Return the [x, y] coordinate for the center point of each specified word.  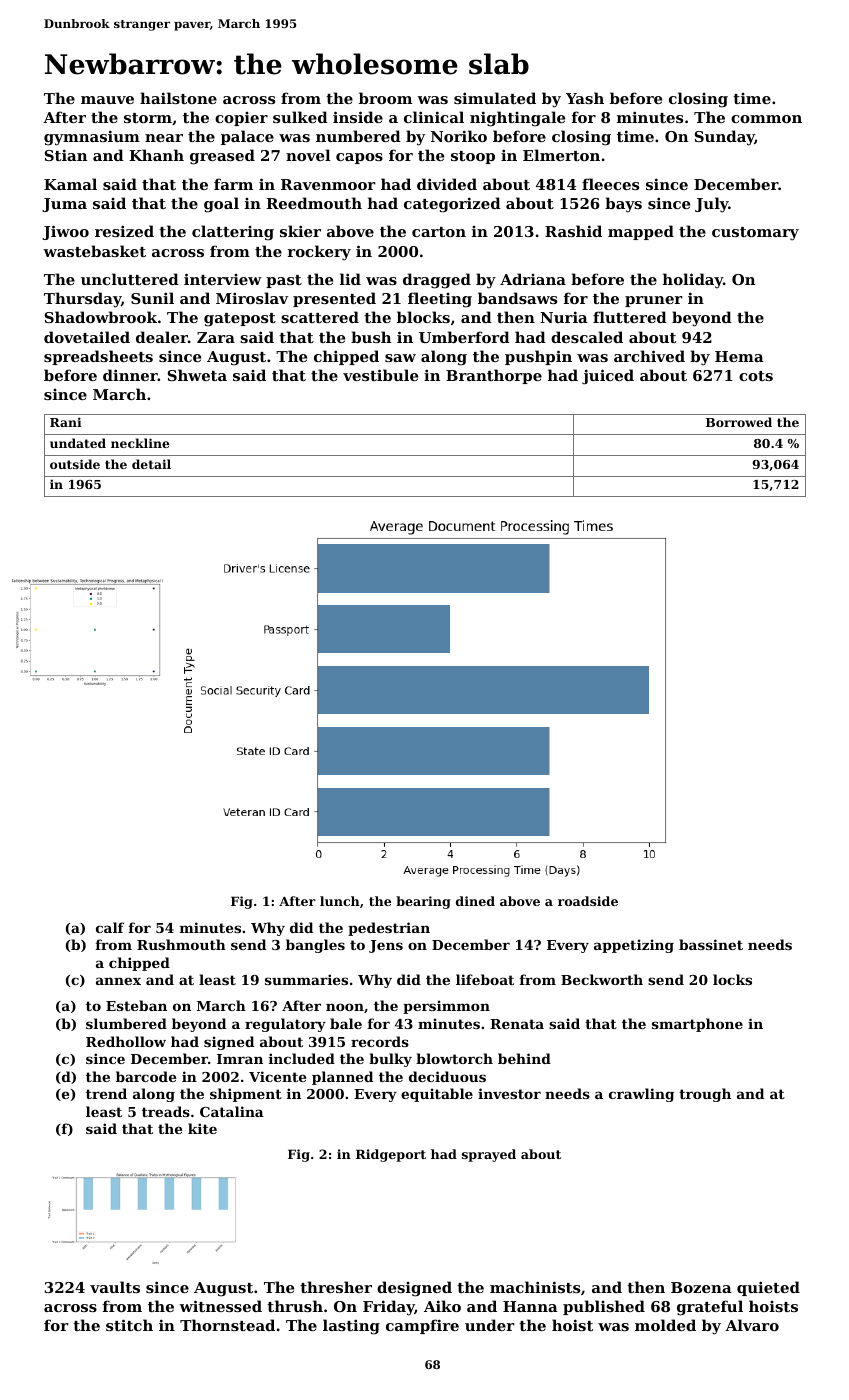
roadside [588, 901]
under [490, 1325]
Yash [585, 98]
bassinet [711, 944]
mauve [107, 100]
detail [151, 464]
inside [358, 117]
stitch [129, 1325]
